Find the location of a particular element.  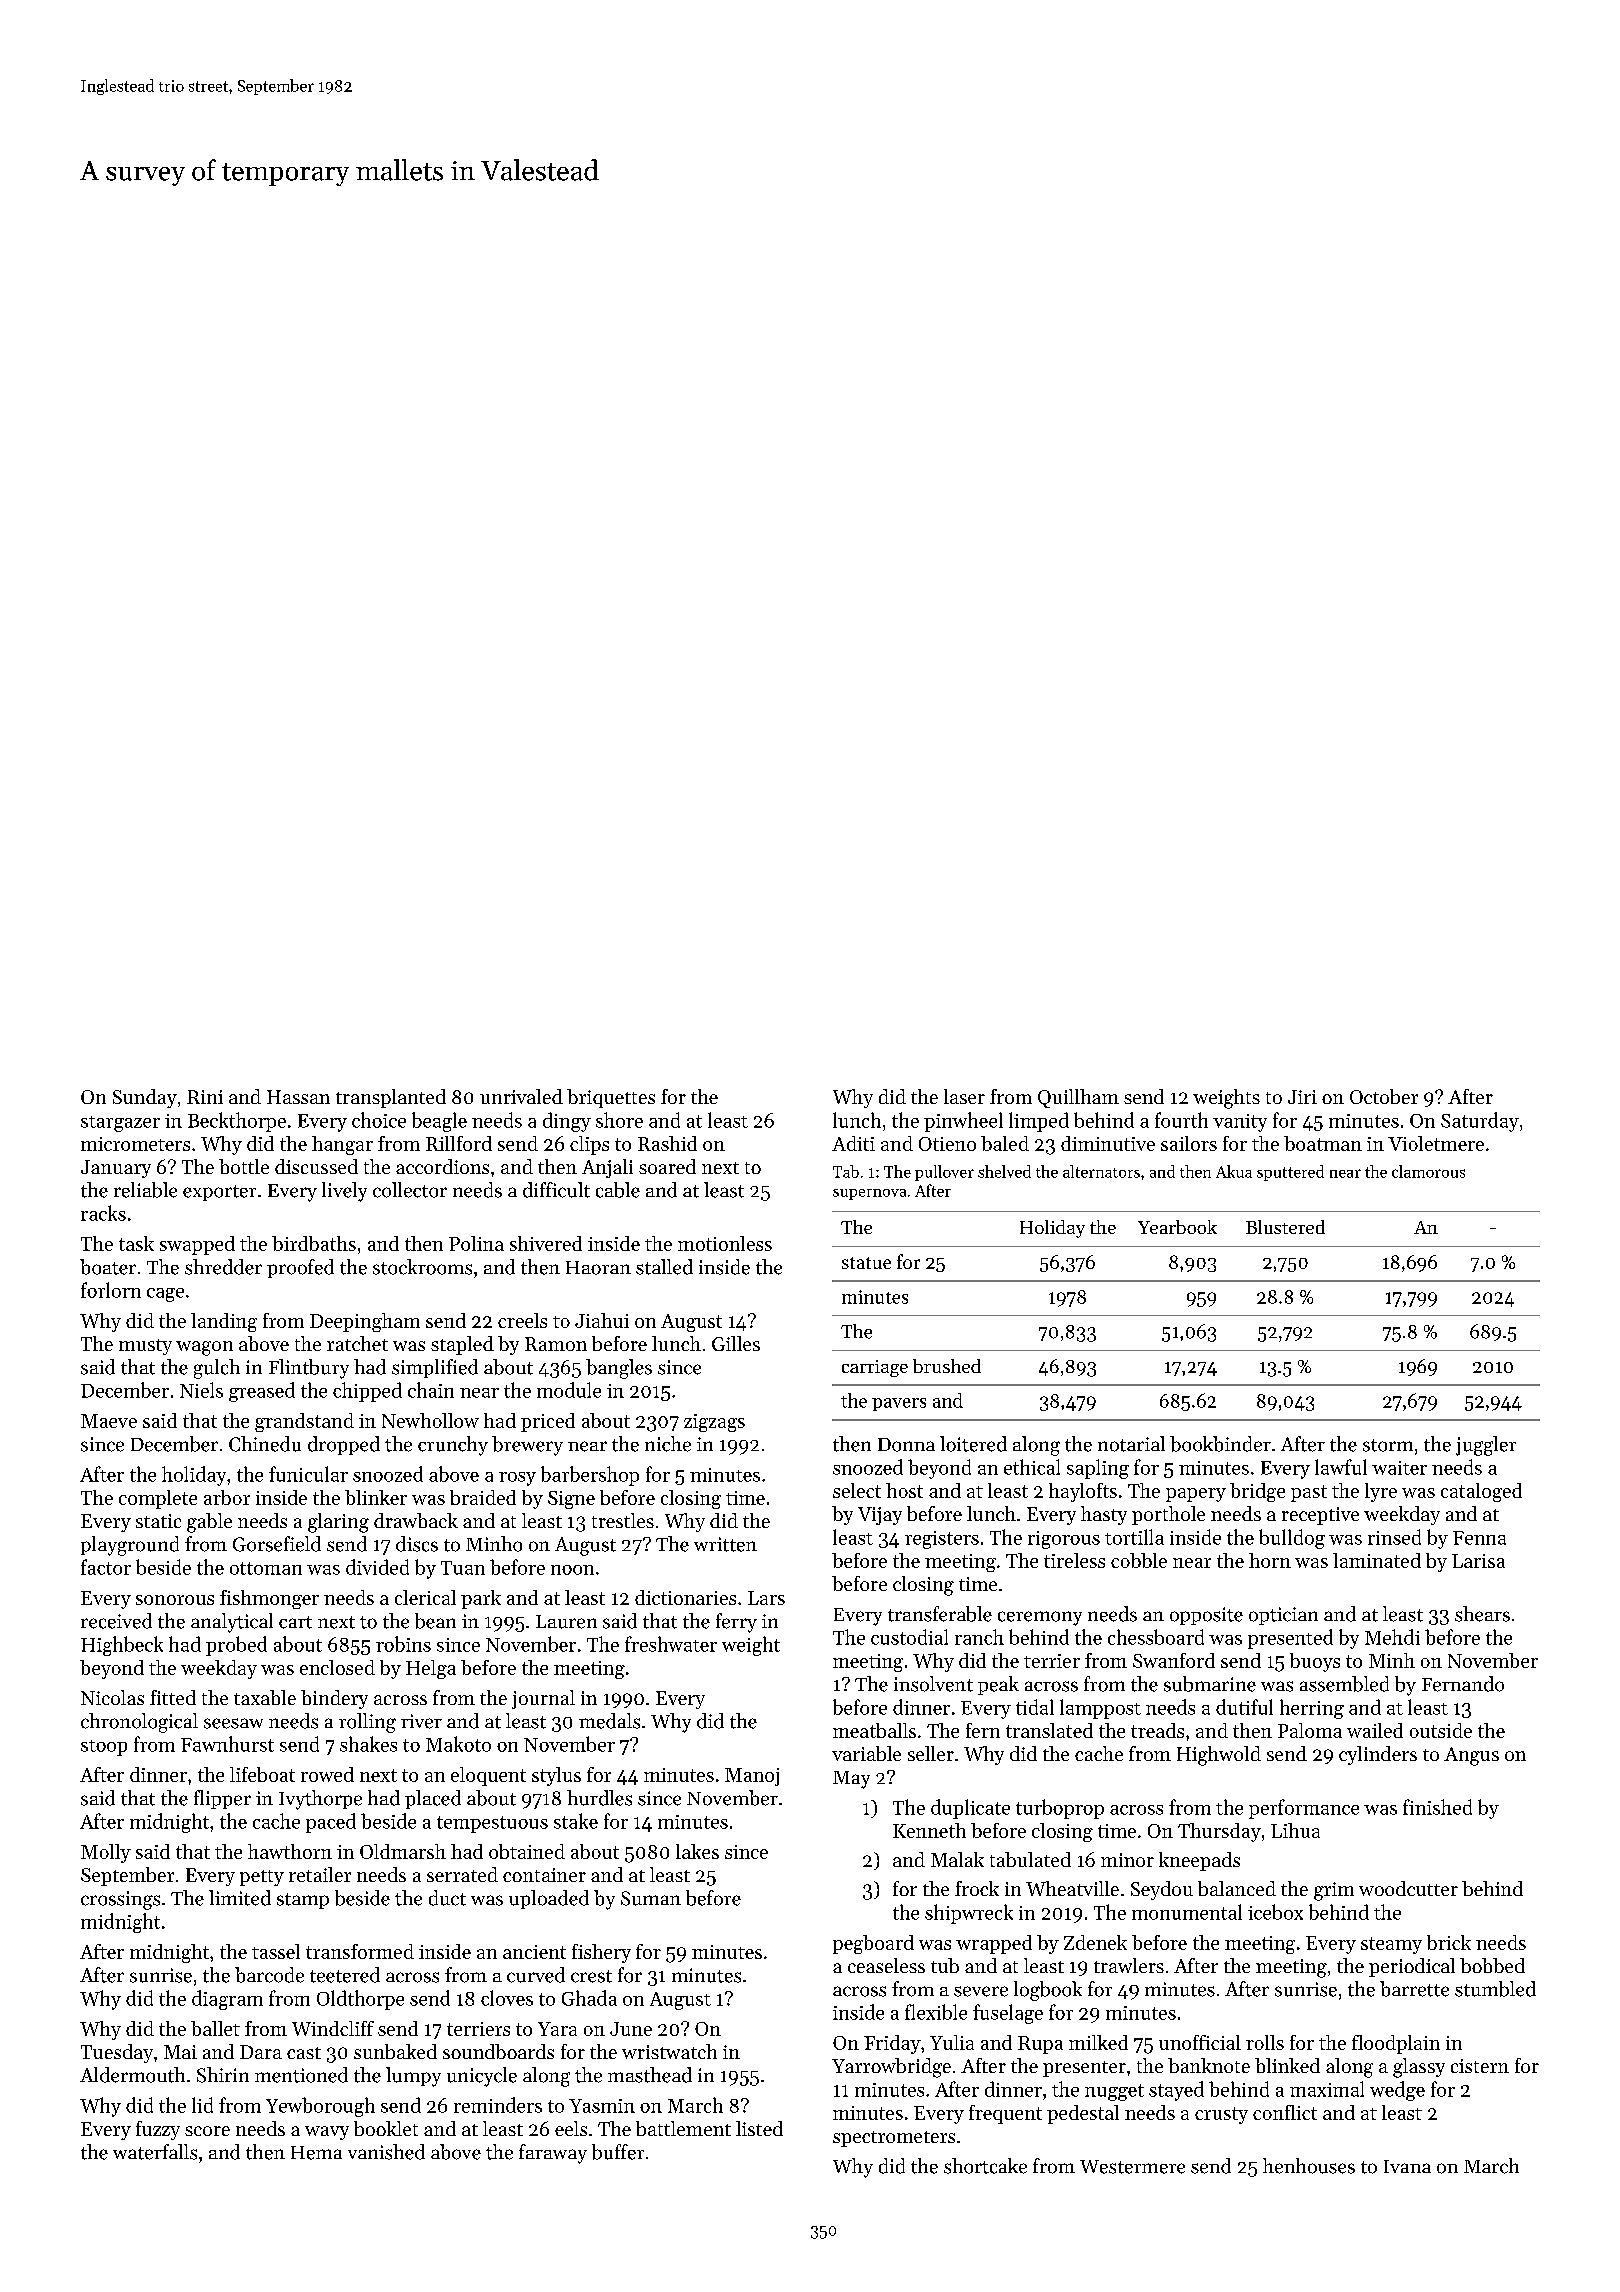

received is located at coordinates (116, 1621).
